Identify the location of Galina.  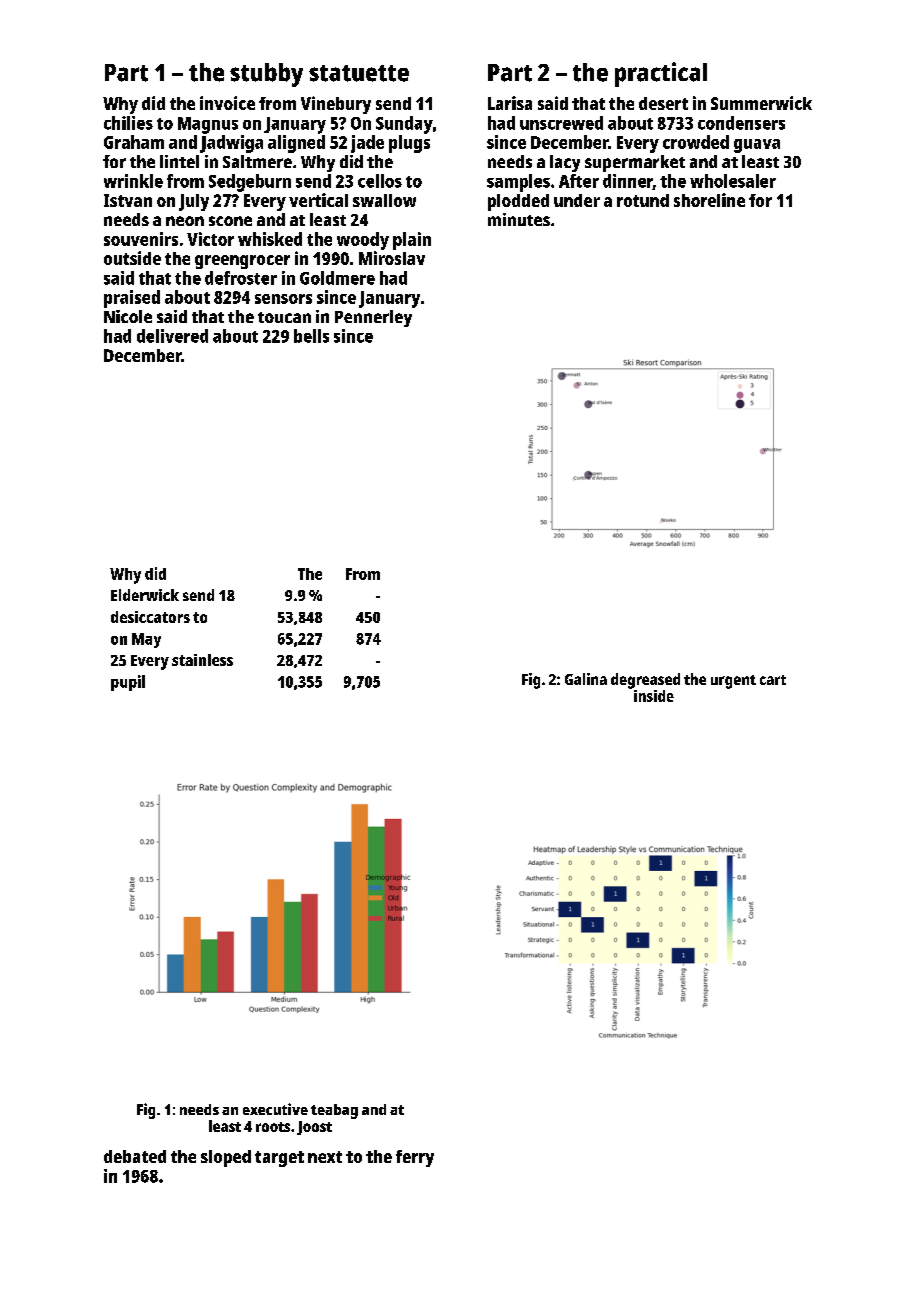
(586, 679).
